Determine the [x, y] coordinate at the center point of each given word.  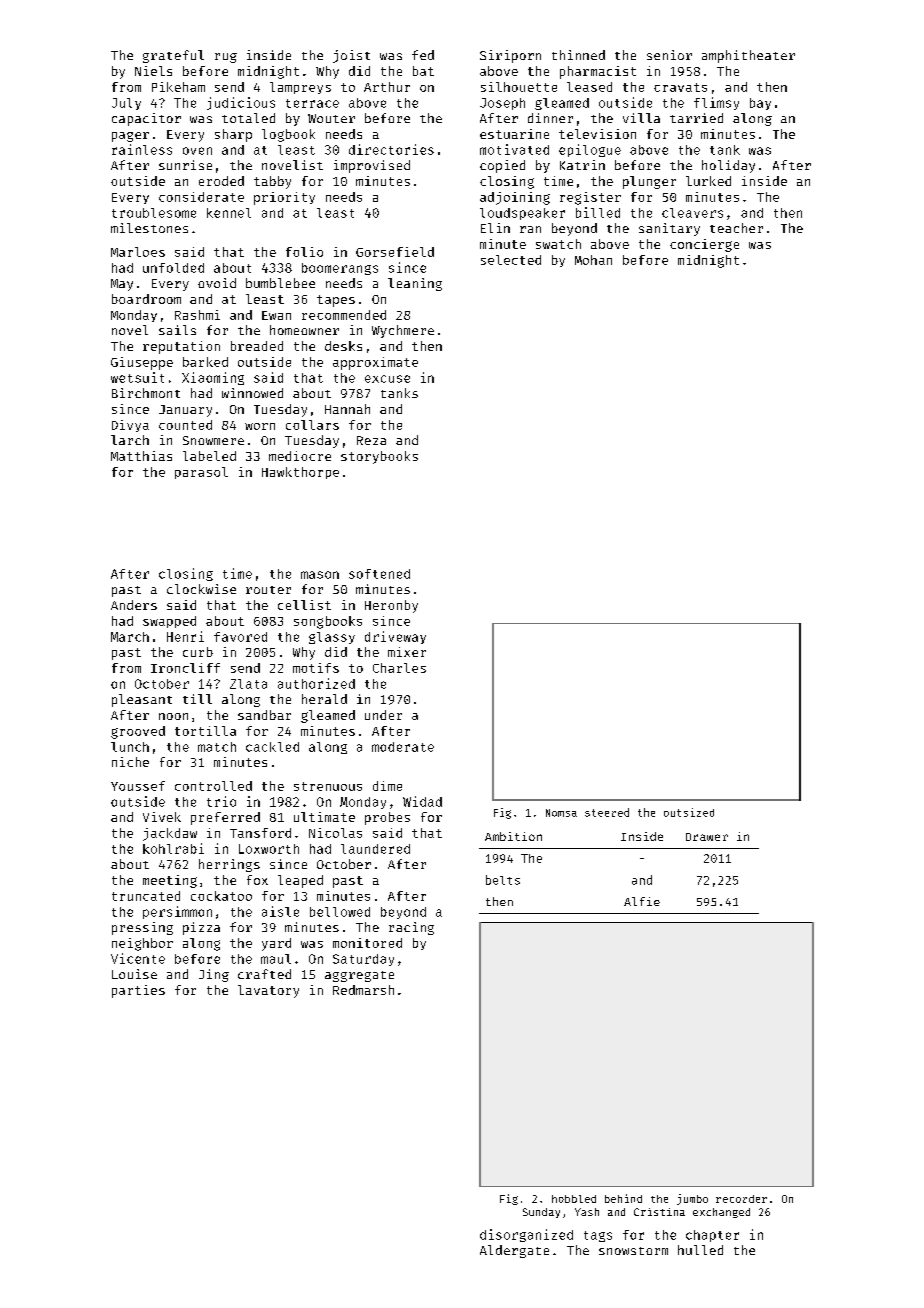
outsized [689, 812]
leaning [415, 284]
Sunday [541, 1213]
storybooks [379, 457]
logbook [288, 135]
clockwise [201, 589]
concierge [704, 245]
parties [138, 991]
